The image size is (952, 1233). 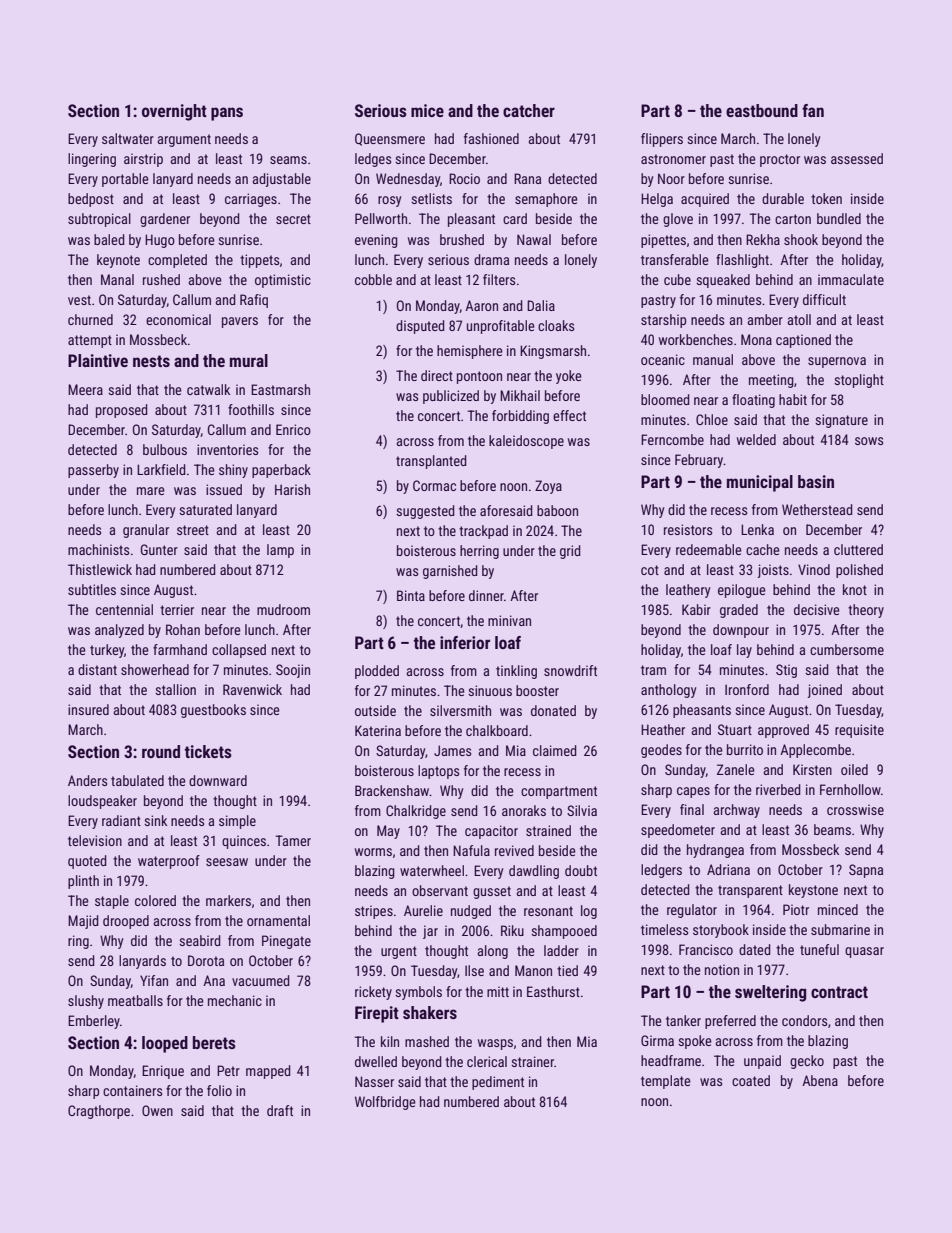 I want to click on eastbound, so click(x=762, y=110).
